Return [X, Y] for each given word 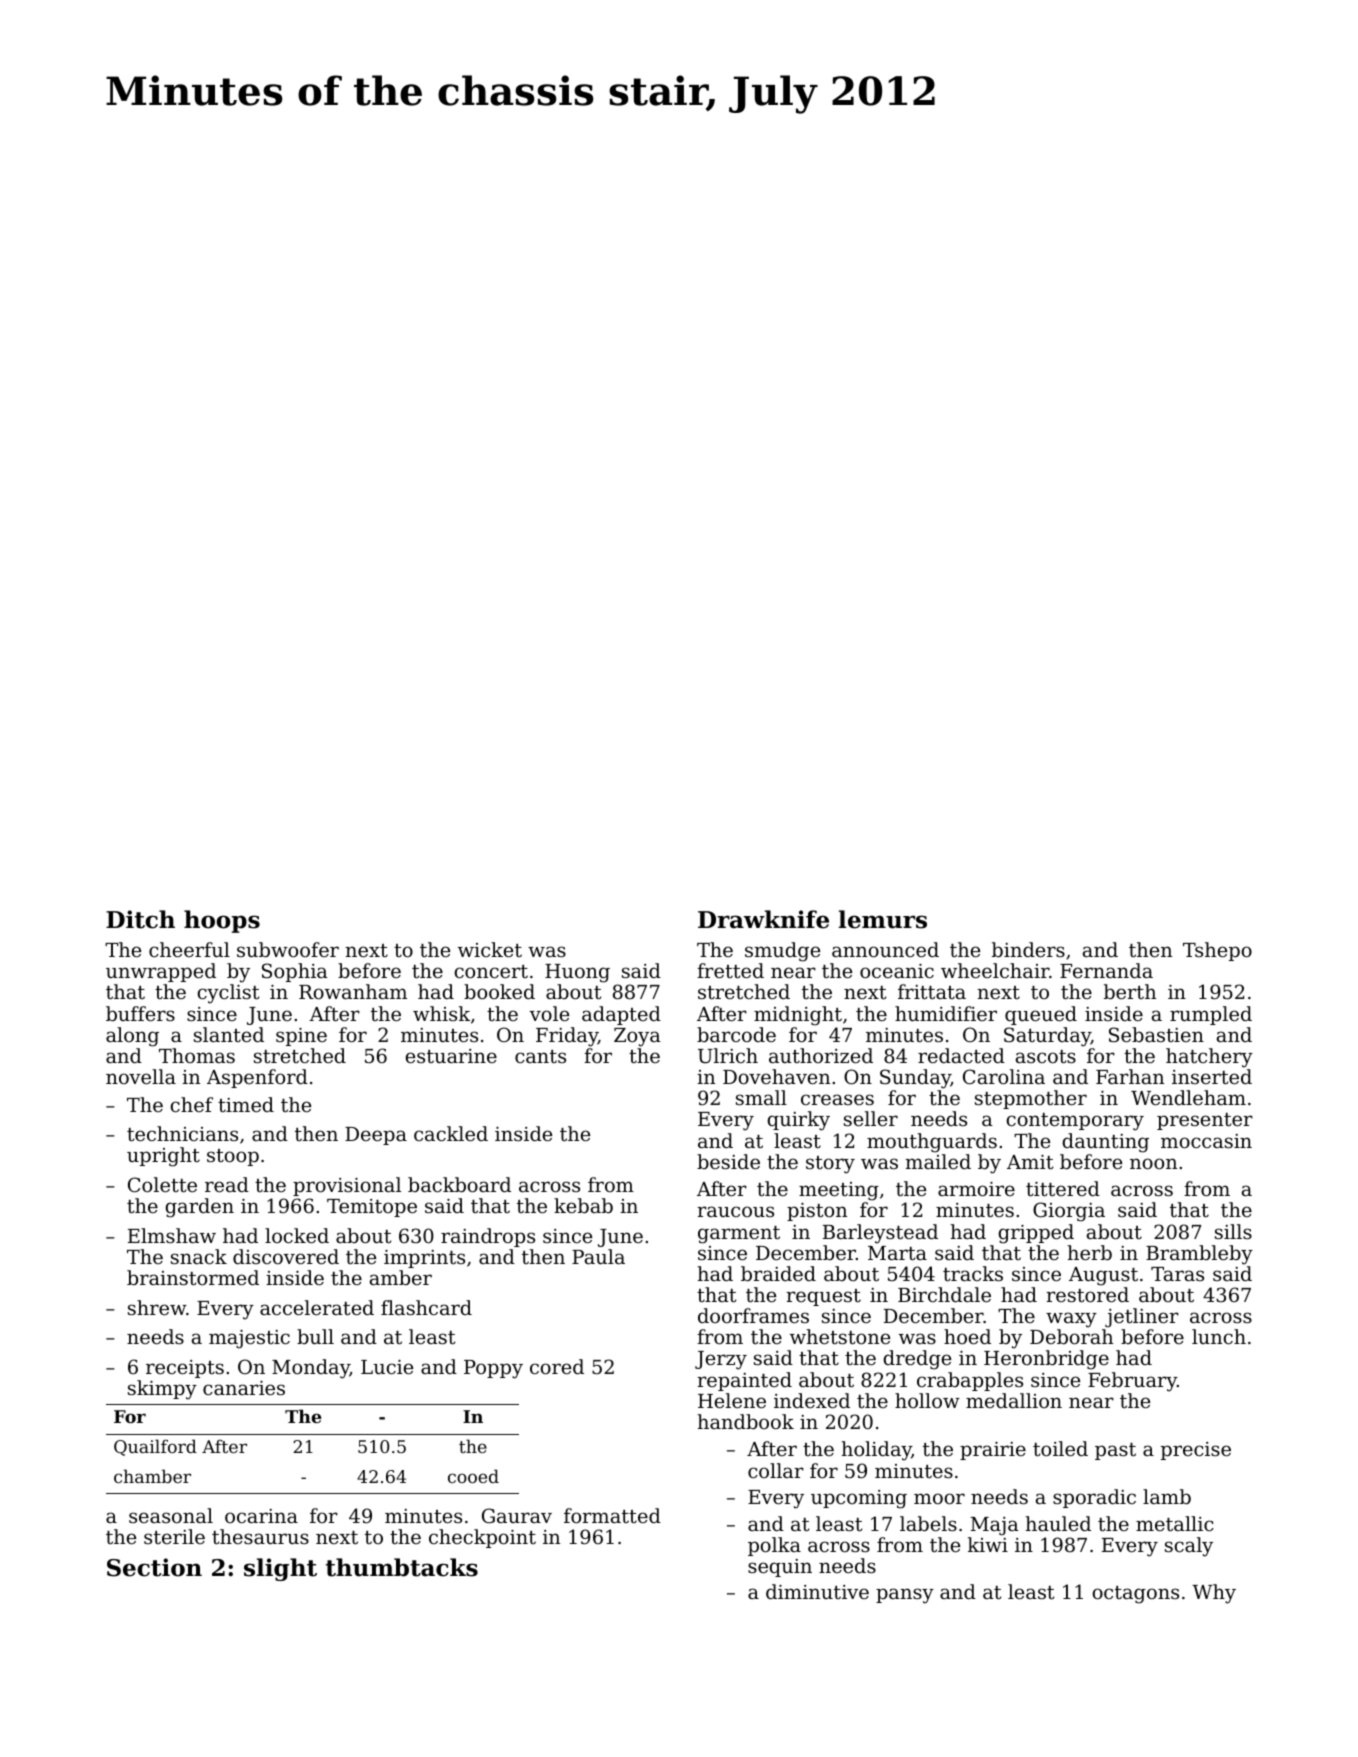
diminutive [817, 1591]
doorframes [753, 1315]
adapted [621, 1015]
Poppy [493, 1369]
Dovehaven [776, 1076]
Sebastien [1156, 1034]
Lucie [387, 1367]
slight [280, 1569]
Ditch [140, 919]
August [1103, 1276]
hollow [927, 1400]
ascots [1046, 1056]
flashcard [426, 1307]
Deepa [376, 1136]
